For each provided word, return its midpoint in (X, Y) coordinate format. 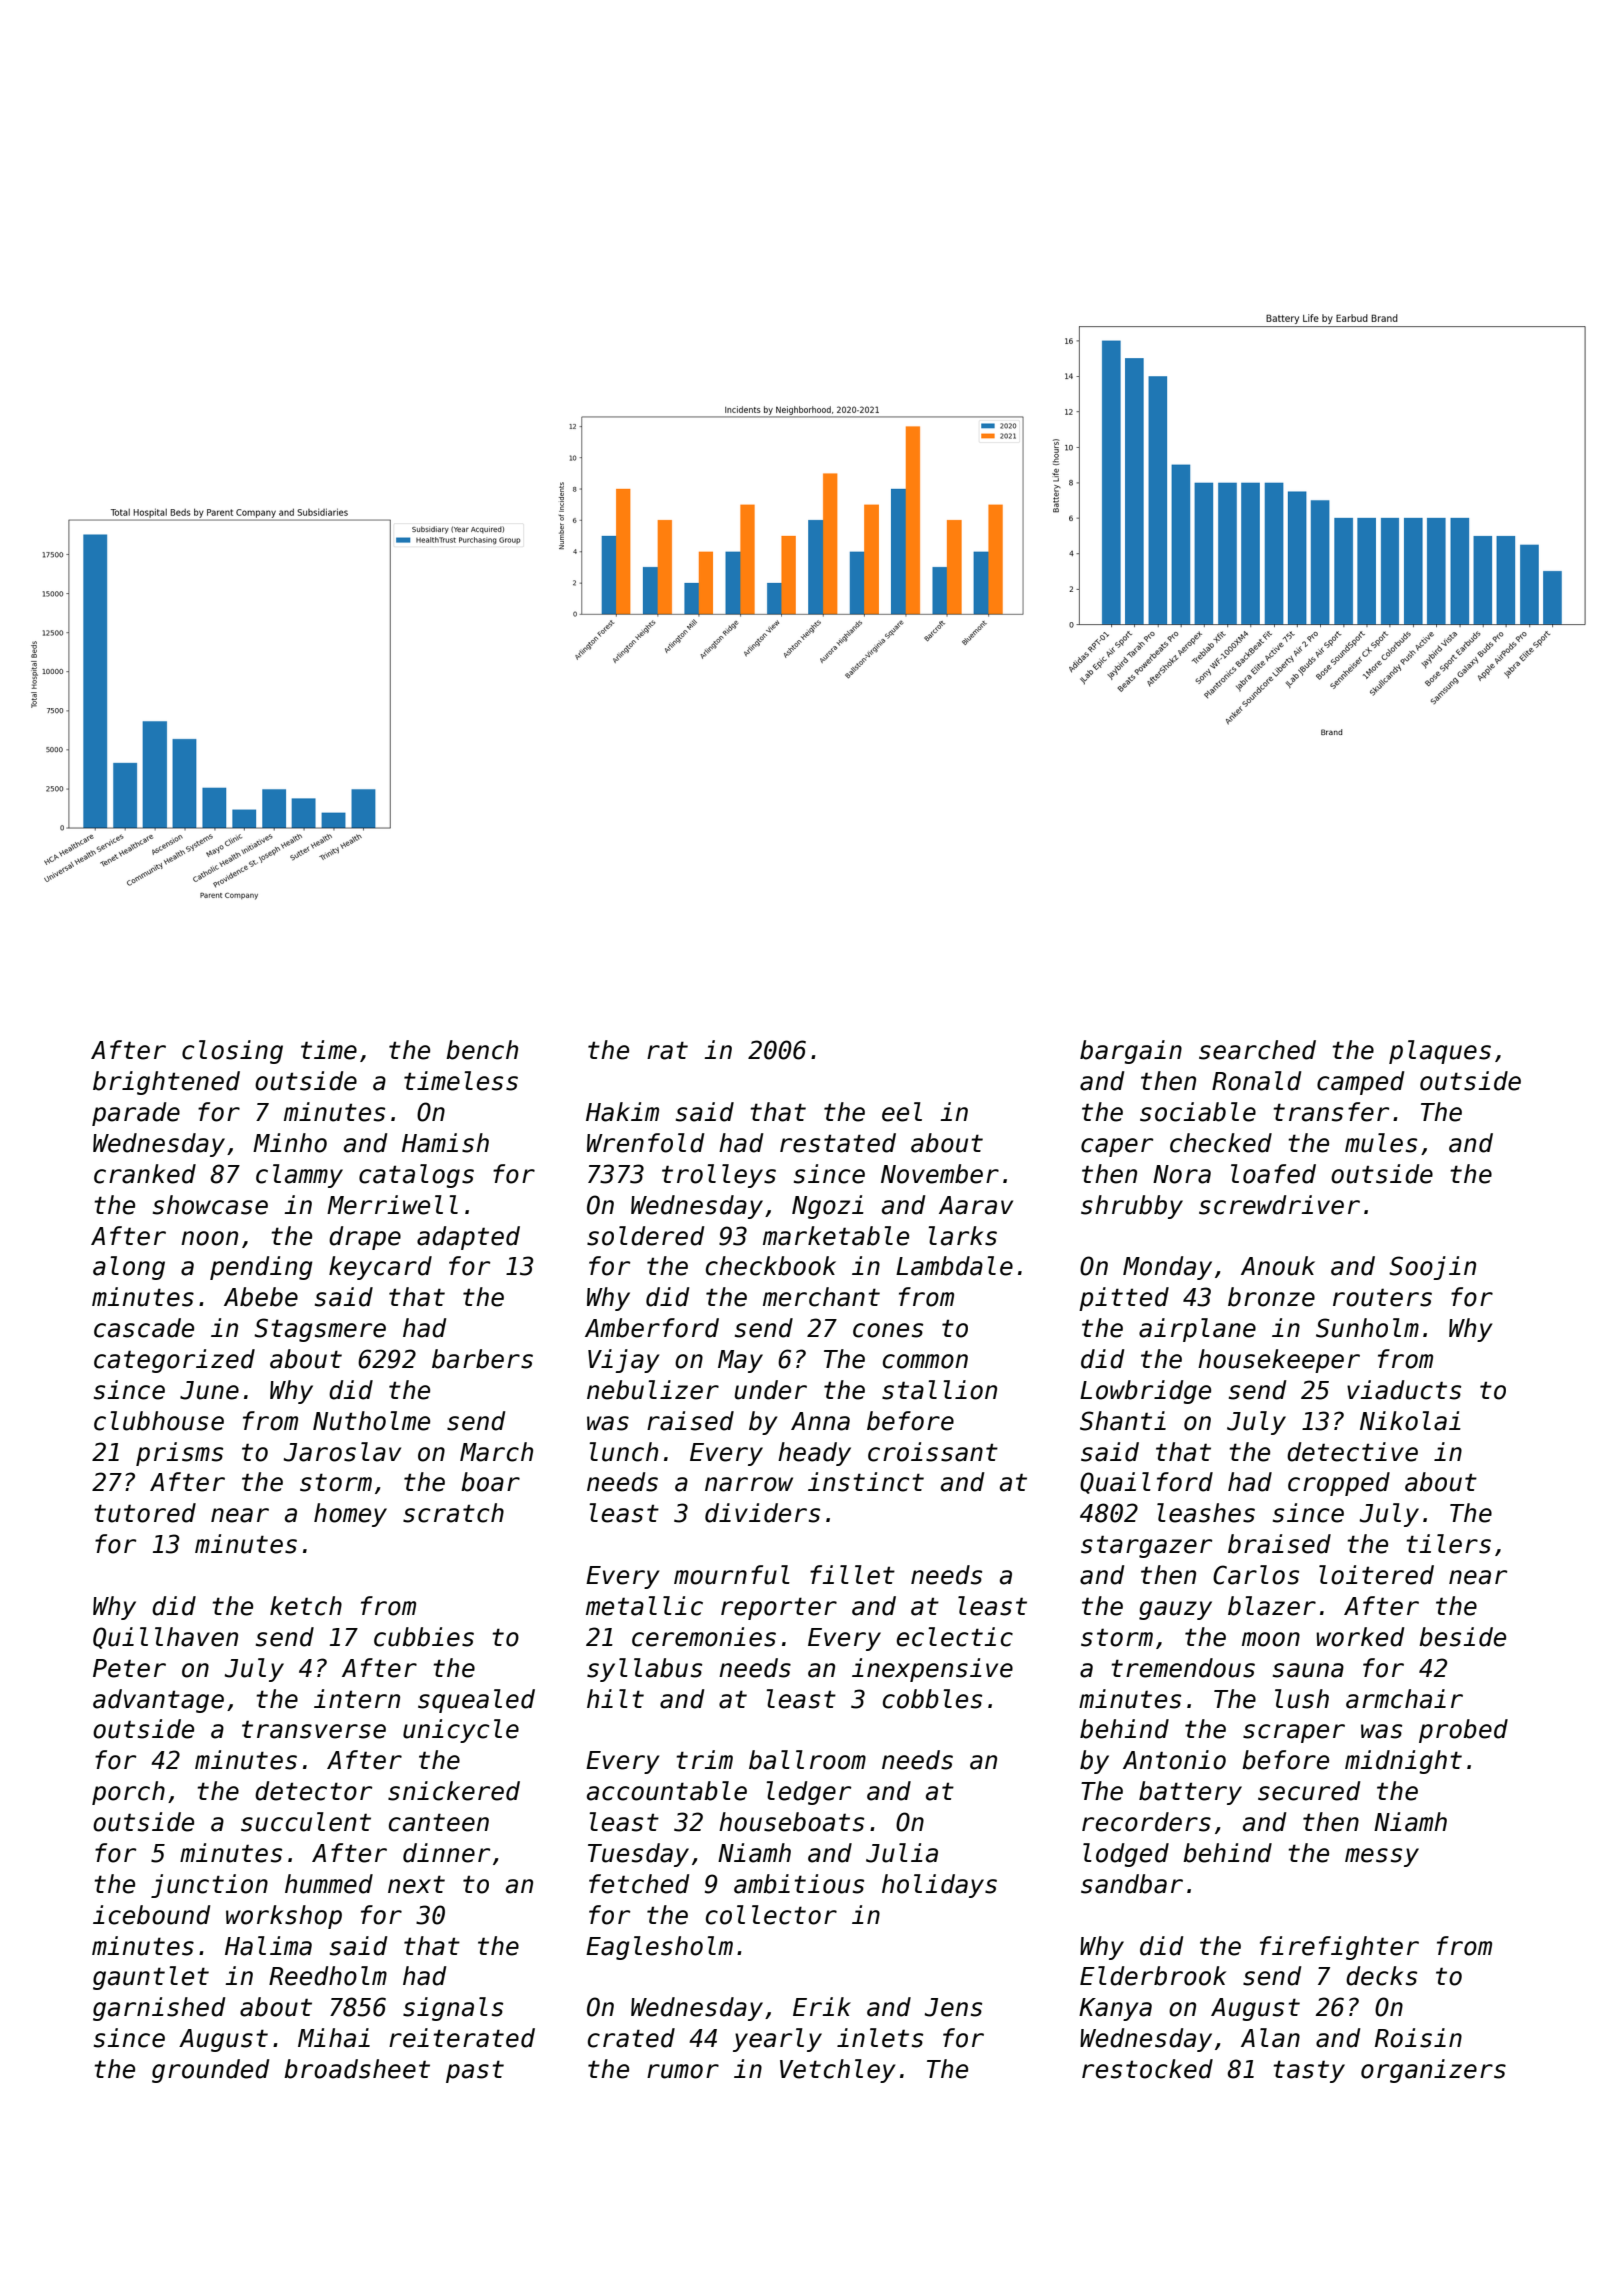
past (475, 2071)
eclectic (955, 1637)
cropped (1339, 1484)
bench (482, 1050)
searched (1257, 1050)
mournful (732, 1575)
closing (232, 1052)
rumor (683, 2071)
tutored (145, 1513)
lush (1302, 1699)
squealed (476, 1701)
